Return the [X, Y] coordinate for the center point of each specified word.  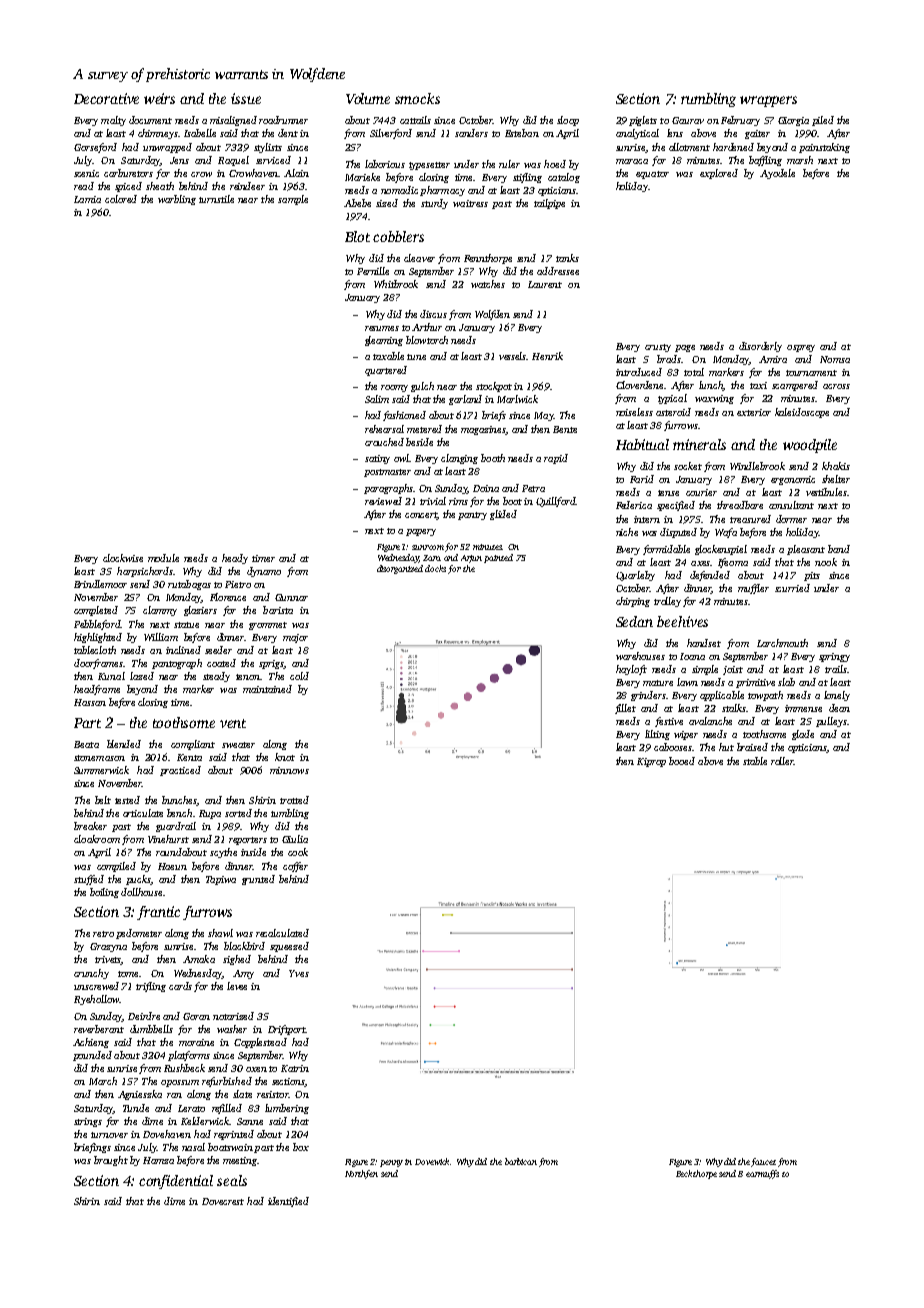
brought [111, 1161]
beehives [682, 621]
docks [435, 568]
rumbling [708, 100]
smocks [417, 98]
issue [246, 98]
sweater [238, 745]
